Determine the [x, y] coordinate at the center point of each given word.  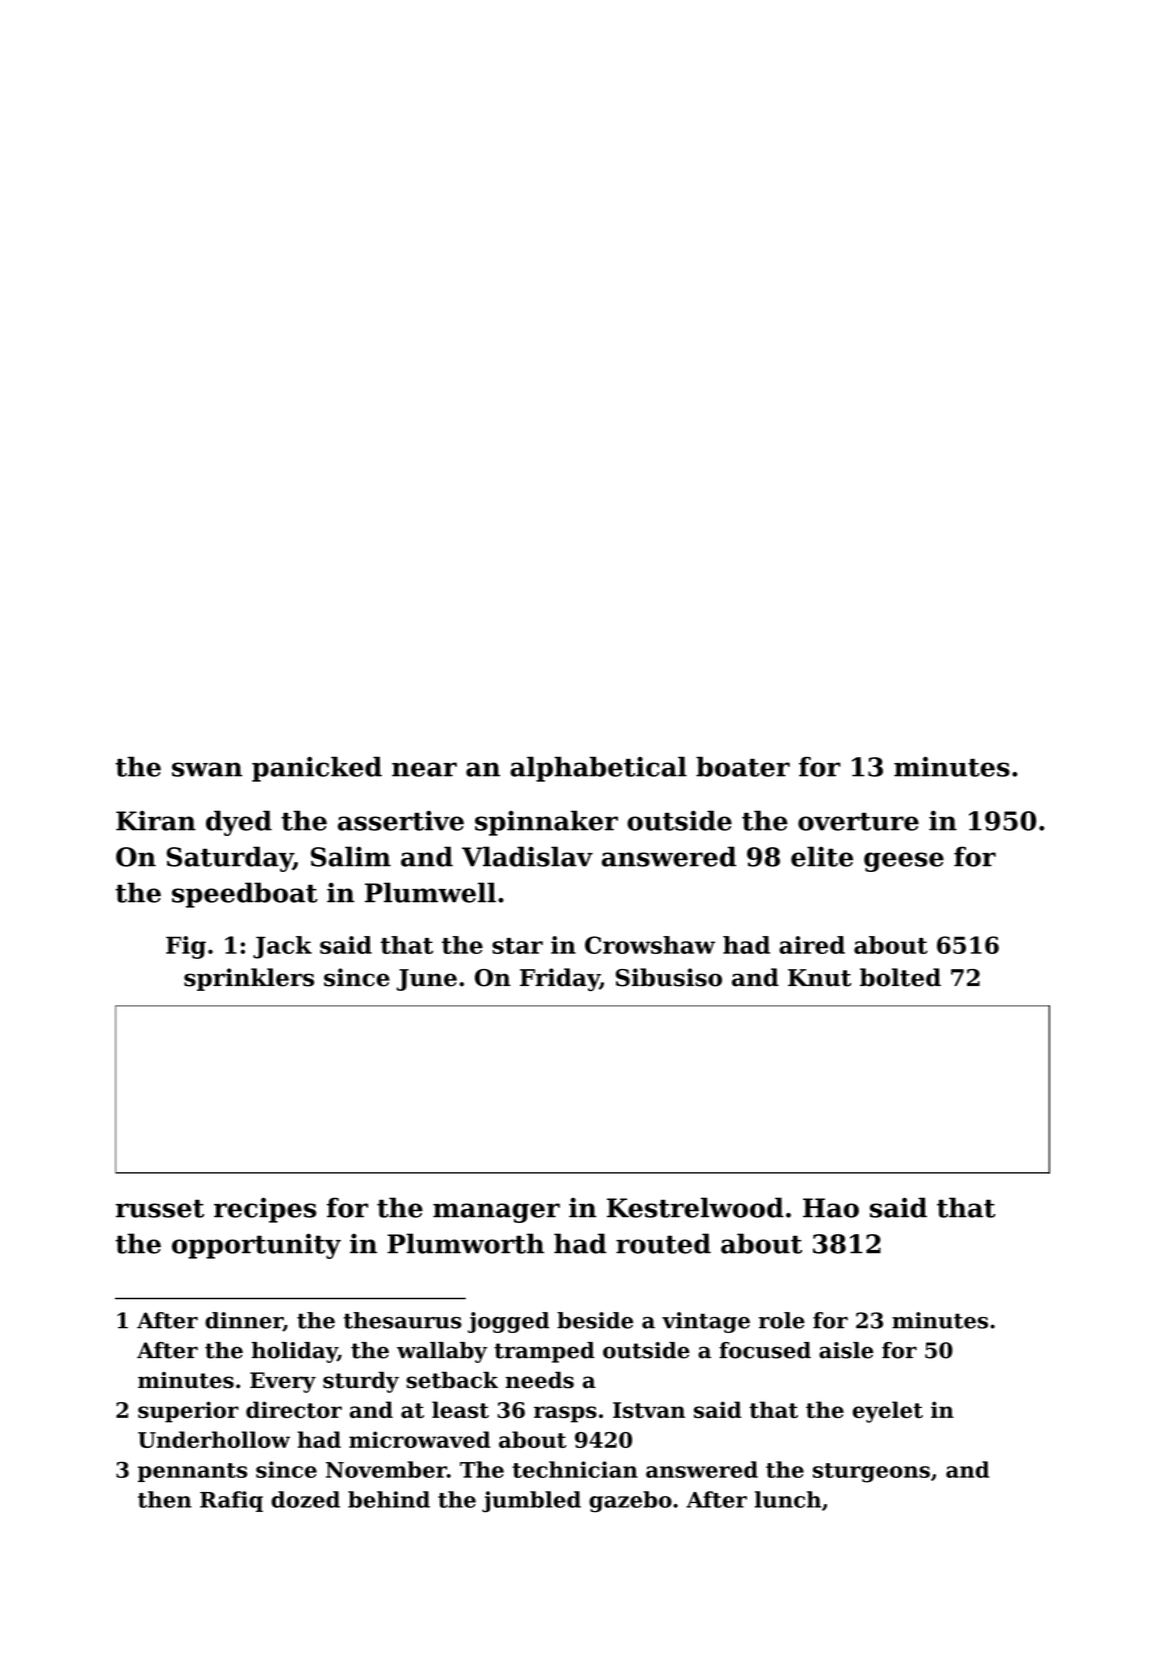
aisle [846, 1350]
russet [160, 1208]
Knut [819, 978]
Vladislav [527, 856]
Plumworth [465, 1243]
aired [812, 945]
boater [743, 767]
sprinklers [249, 979]
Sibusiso [669, 977]
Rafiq [231, 1501]
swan [207, 769]
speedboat [245, 895]
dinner [244, 1321]
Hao [831, 1208]
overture [858, 822]
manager [496, 1213]
